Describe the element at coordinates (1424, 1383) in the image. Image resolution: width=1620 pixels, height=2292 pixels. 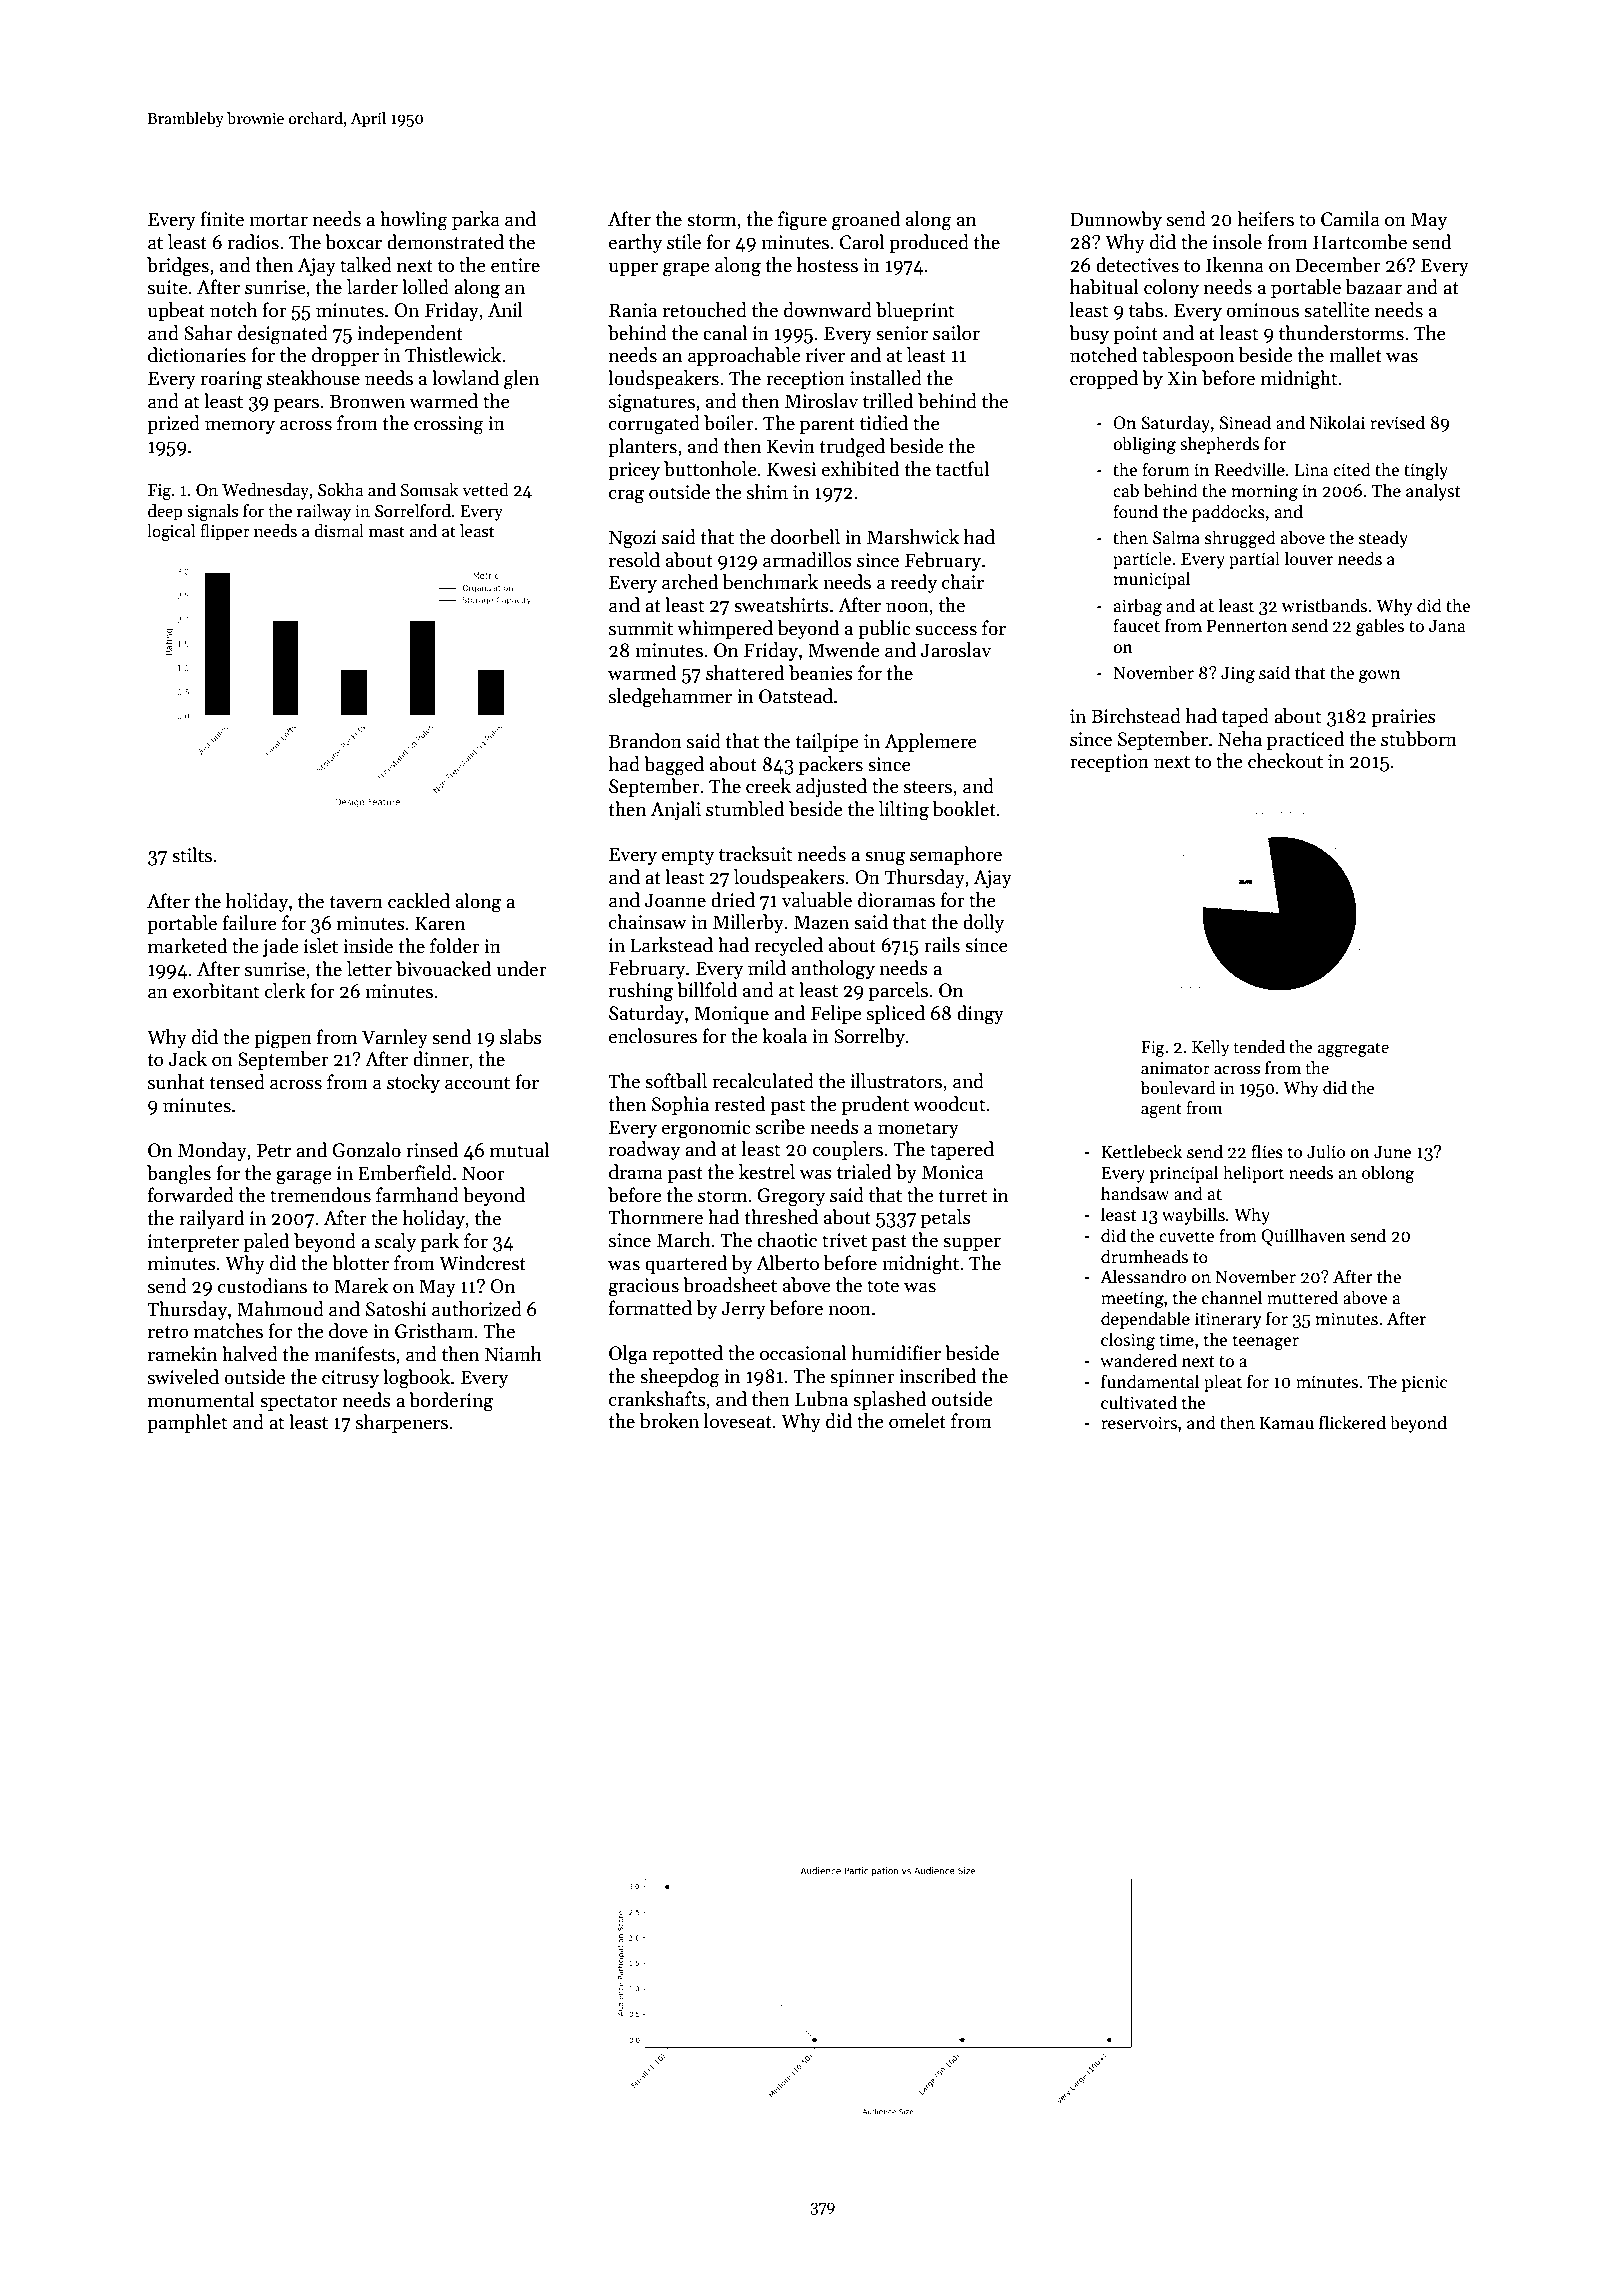
I see `picnic` at that location.
